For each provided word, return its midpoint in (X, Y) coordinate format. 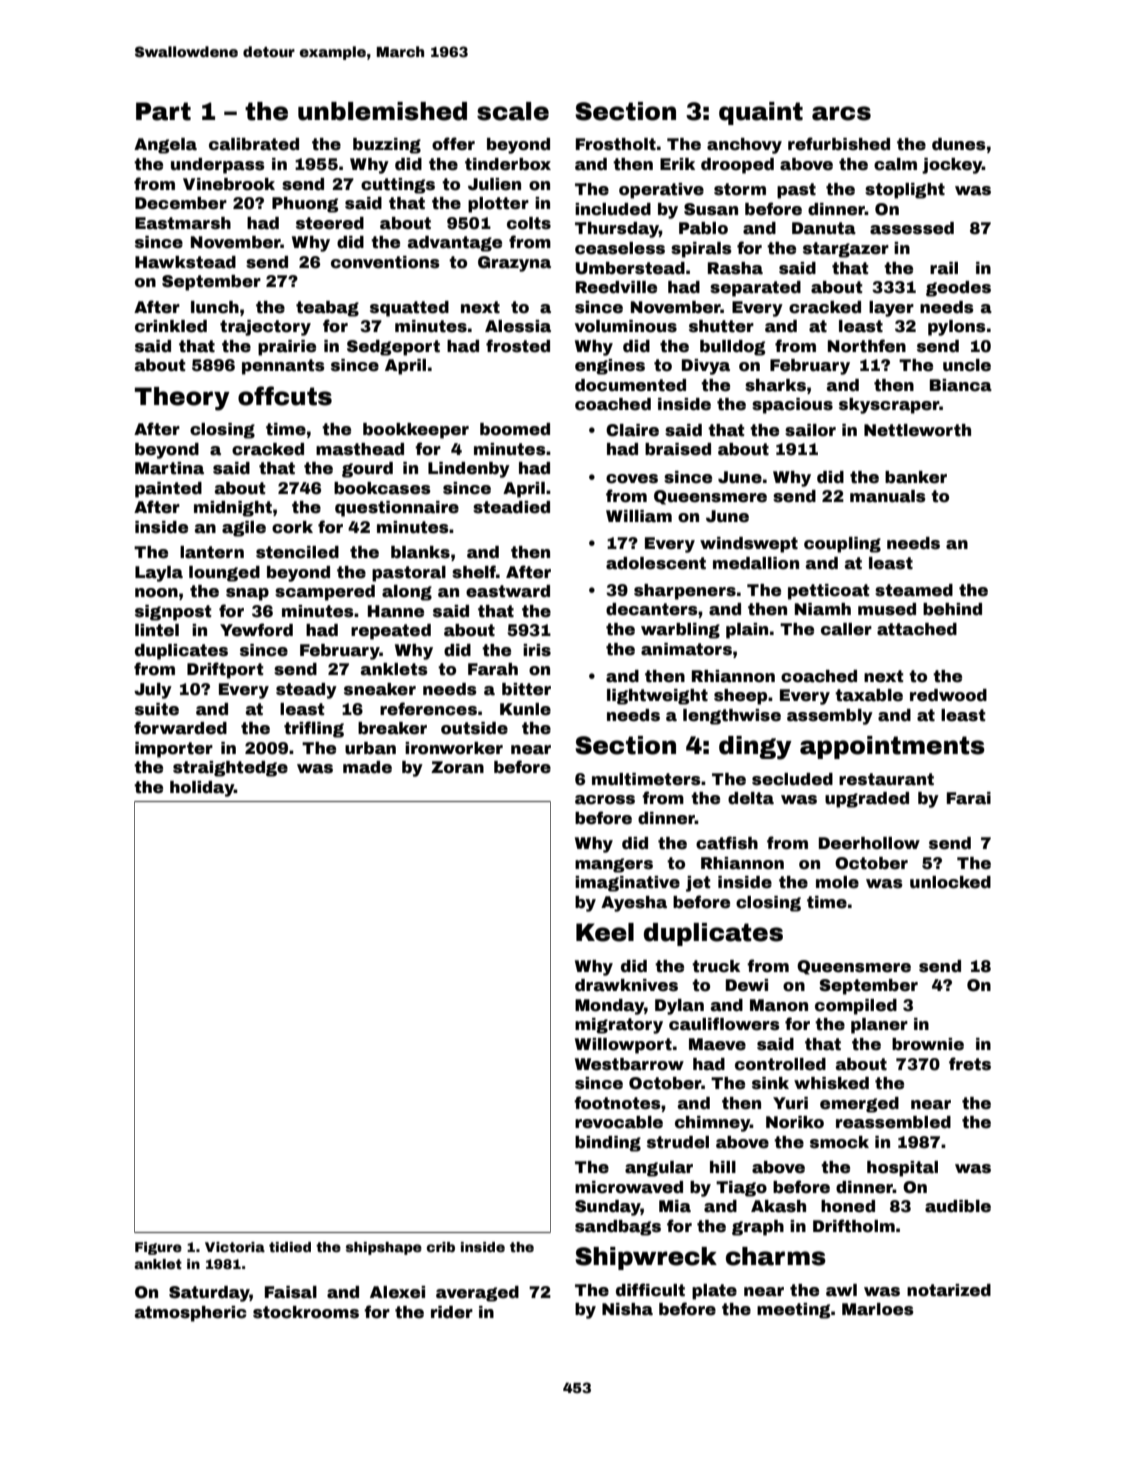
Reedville (616, 287)
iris (537, 650)
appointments (892, 747)
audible (958, 1206)
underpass (218, 166)
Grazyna (514, 264)
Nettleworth (917, 430)
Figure (158, 1248)
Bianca (961, 385)
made (367, 767)
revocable (619, 1122)
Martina (169, 468)
